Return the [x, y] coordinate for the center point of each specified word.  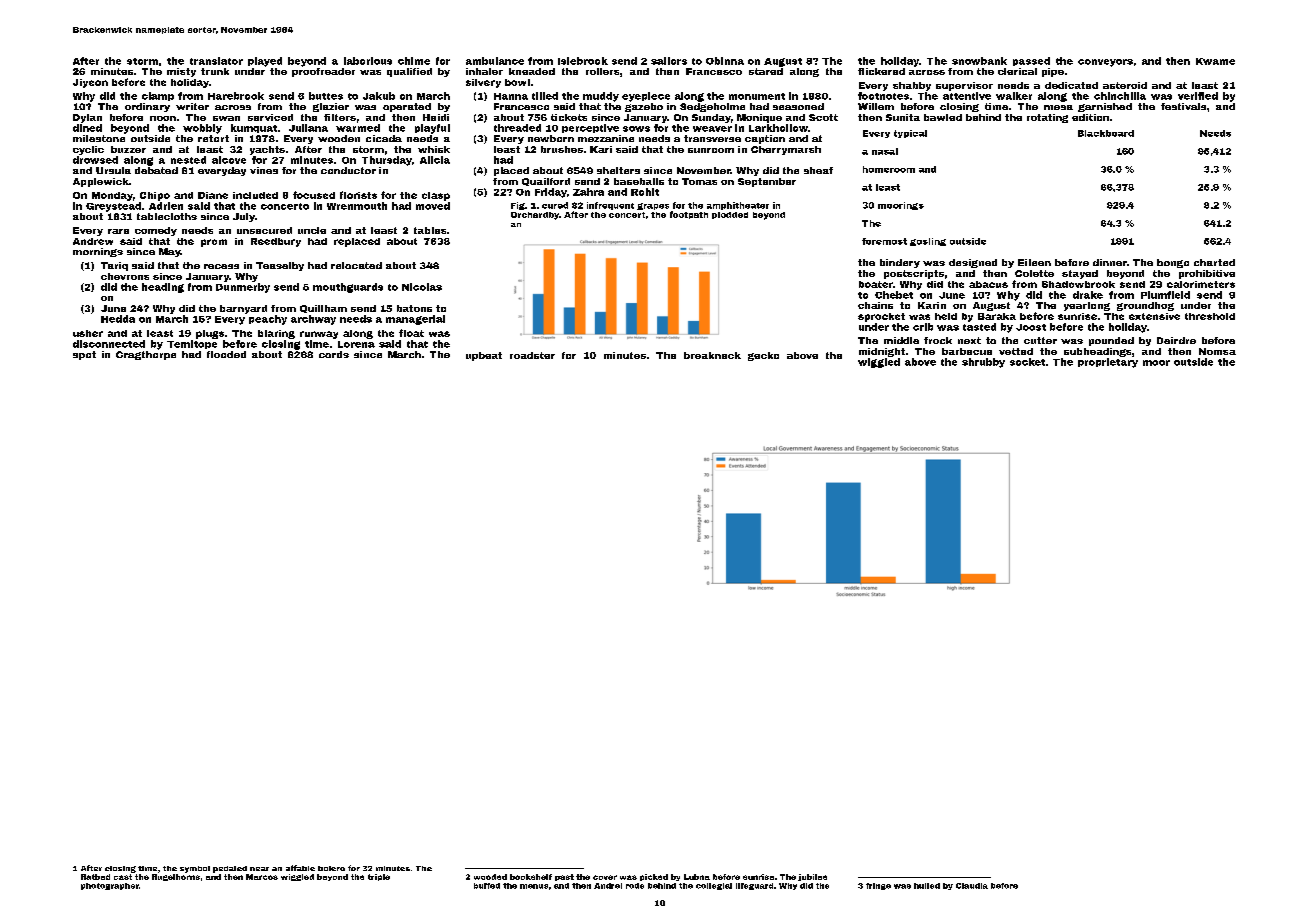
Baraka [997, 316]
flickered [881, 71]
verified [1198, 96]
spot [84, 355]
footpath [689, 215]
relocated [356, 265]
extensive [1154, 316]
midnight [882, 352]
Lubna [697, 877]
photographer [110, 886]
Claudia [972, 886]
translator [216, 61]
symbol [195, 869]
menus [534, 886]
